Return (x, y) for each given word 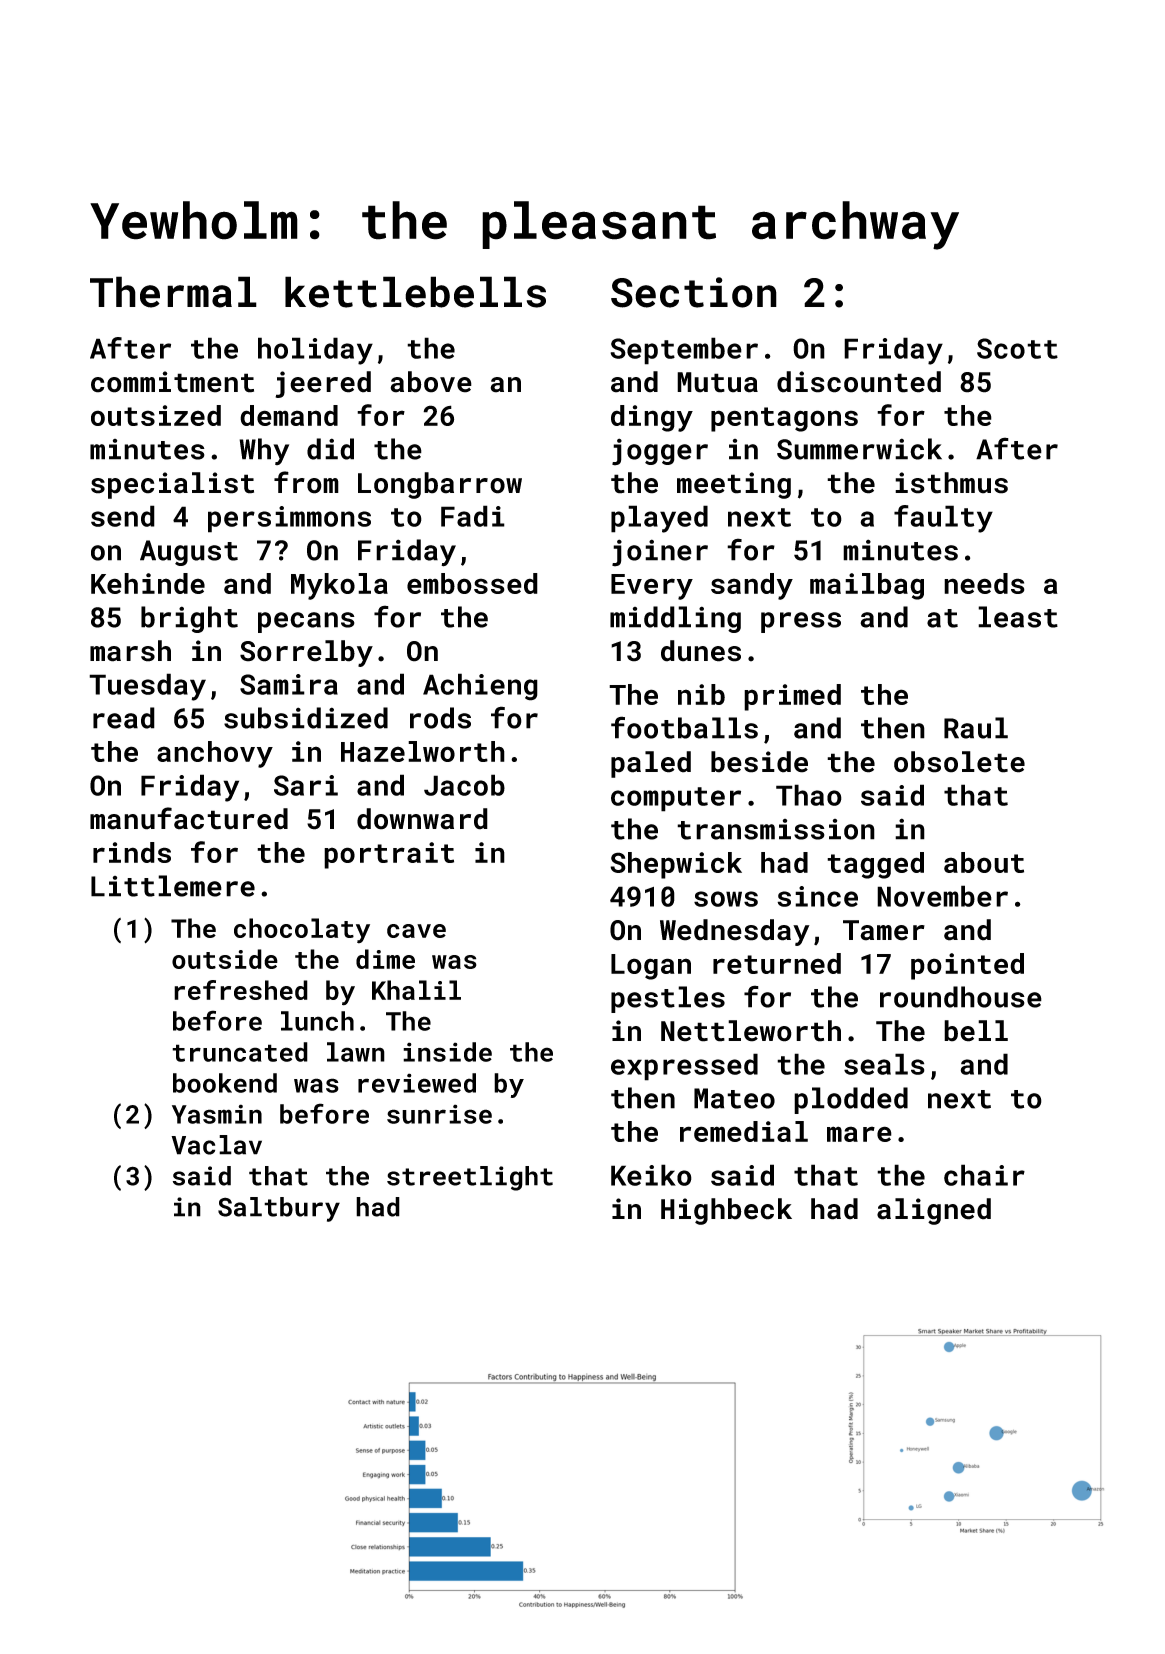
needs (984, 583)
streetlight (470, 1178)
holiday (315, 351)
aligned (934, 1211)
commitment (172, 382)
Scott (1017, 348)
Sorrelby (306, 653)
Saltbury (279, 1209)
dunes (701, 651)
